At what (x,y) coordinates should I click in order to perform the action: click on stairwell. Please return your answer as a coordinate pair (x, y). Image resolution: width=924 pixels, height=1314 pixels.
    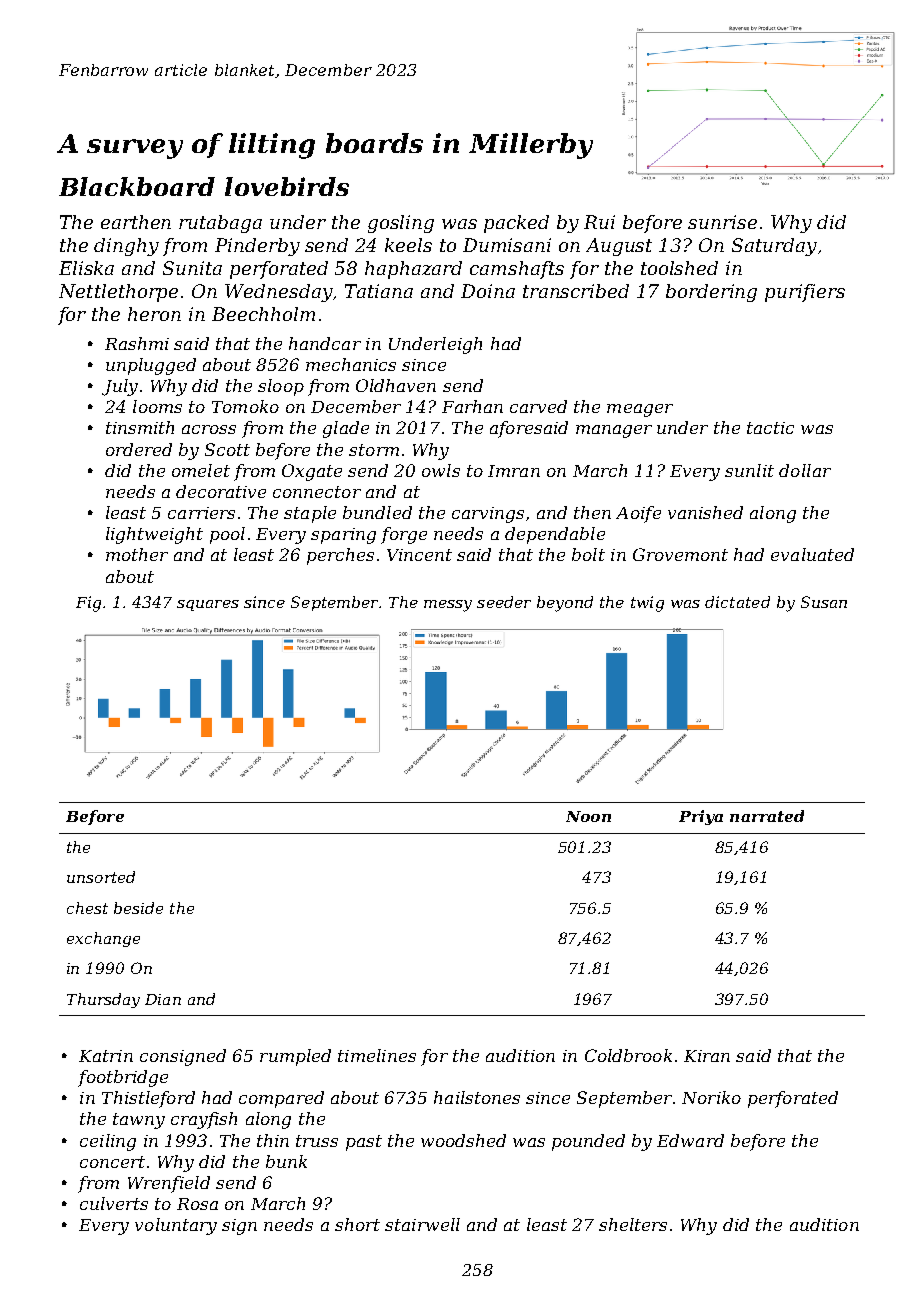
    Looking at the image, I should click on (422, 1224).
